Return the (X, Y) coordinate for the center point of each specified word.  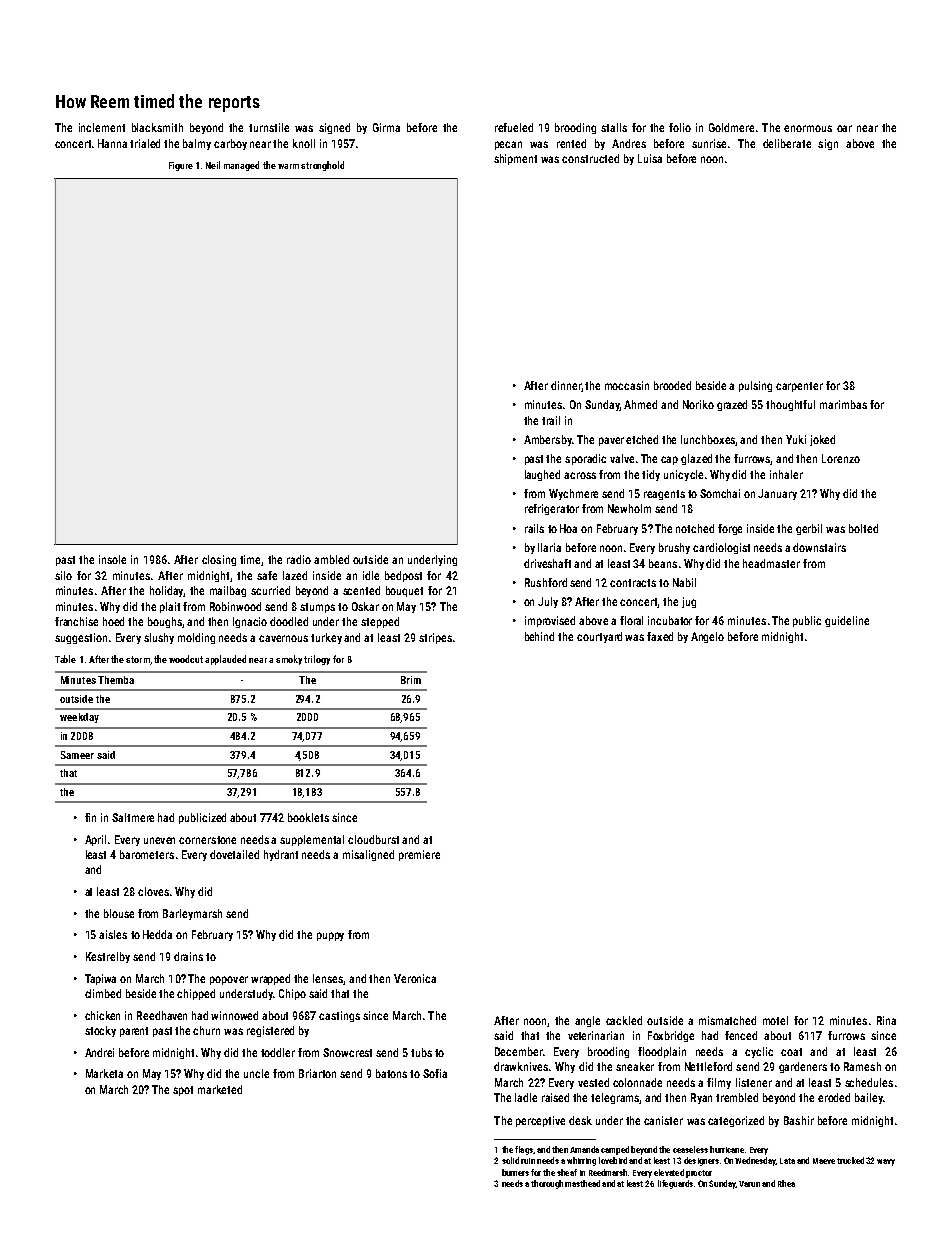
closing (219, 560)
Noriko (698, 404)
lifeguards (675, 1184)
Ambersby (548, 440)
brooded (672, 385)
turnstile (269, 127)
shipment (515, 159)
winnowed (234, 1015)
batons (391, 1073)
